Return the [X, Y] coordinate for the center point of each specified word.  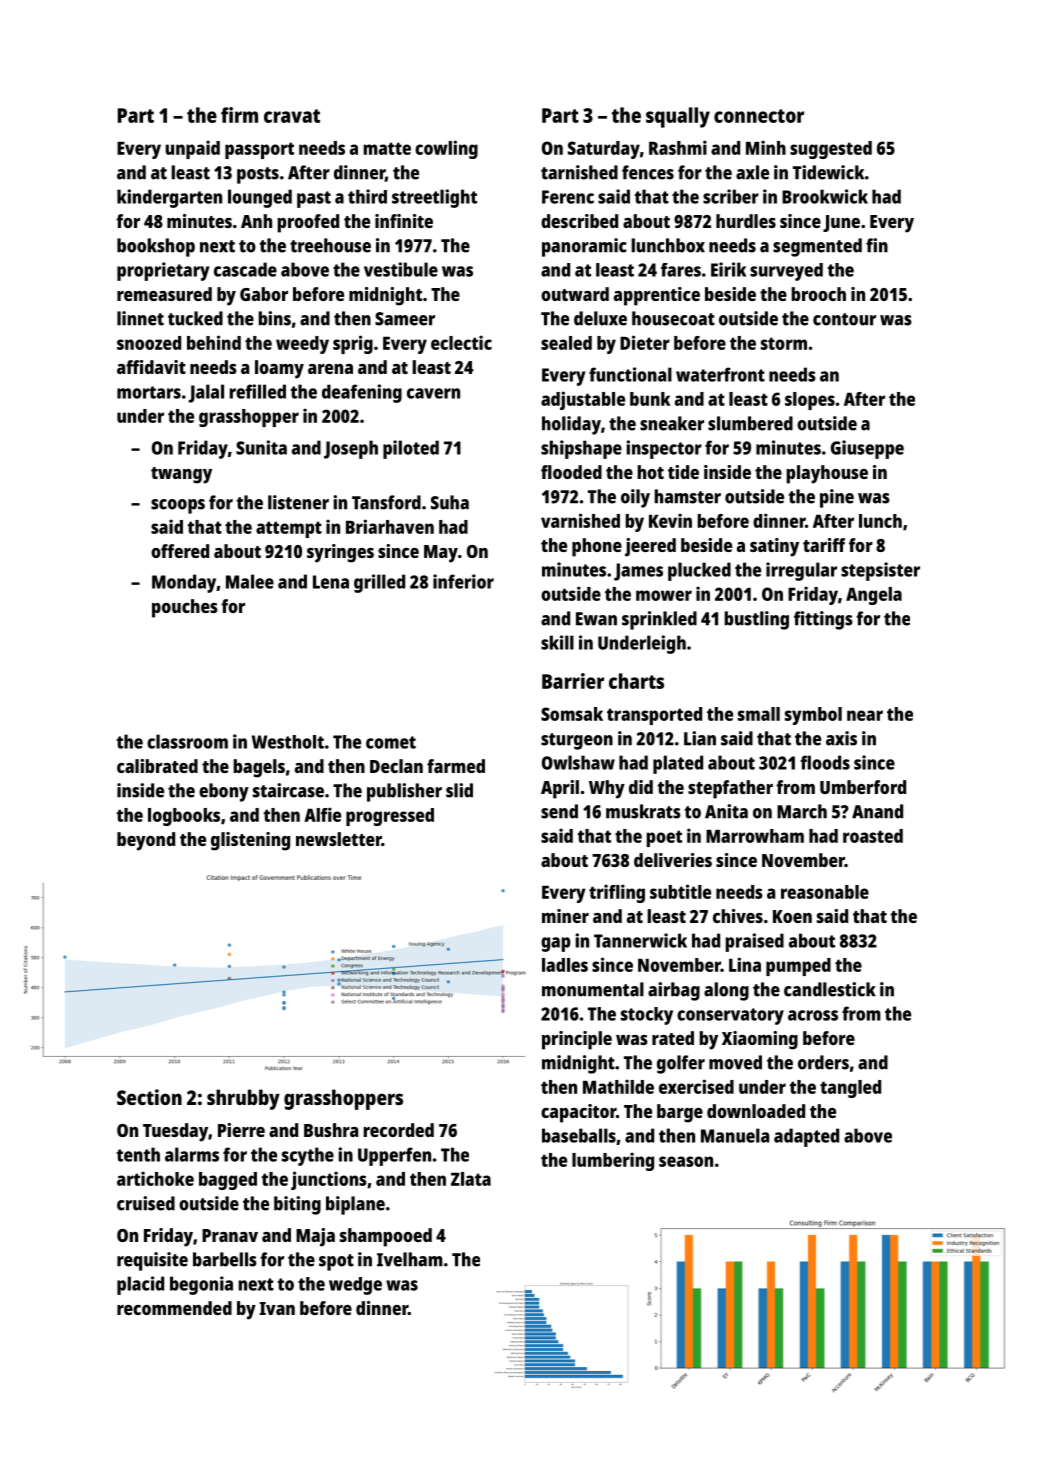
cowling [446, 149]
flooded [571, 472]
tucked [195, 318]
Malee [250, 581]
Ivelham [410, 1259]
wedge [355, 1286]
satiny [774, 547]
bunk [650, 399]
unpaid [192, 149]
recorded [399, 1130]
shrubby [243, 1099]
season [686, 1161]
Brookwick [825, 196]
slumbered [750, 423]
